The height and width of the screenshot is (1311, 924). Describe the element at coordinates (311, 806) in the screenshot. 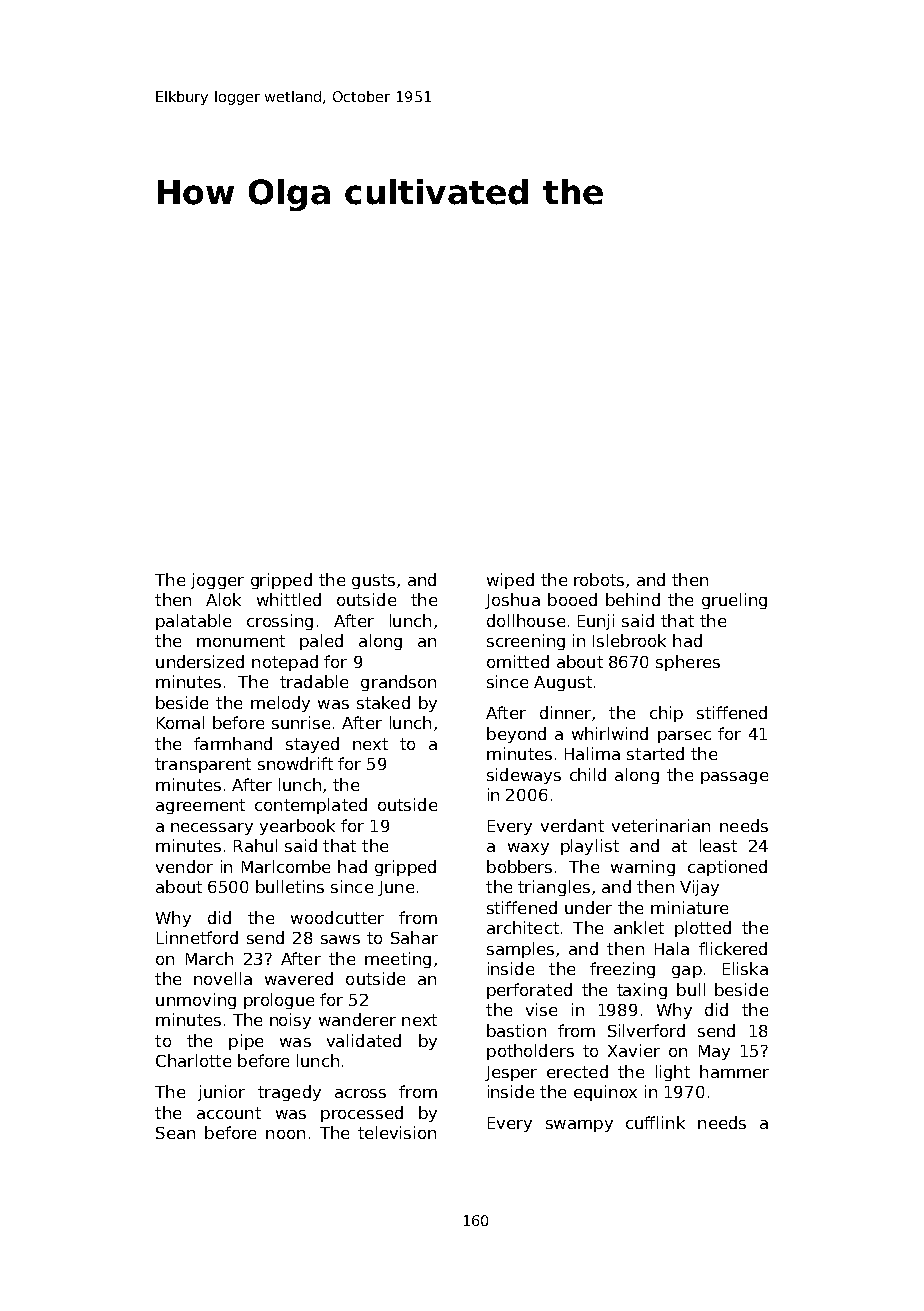

I see `contemplated` at that location.
